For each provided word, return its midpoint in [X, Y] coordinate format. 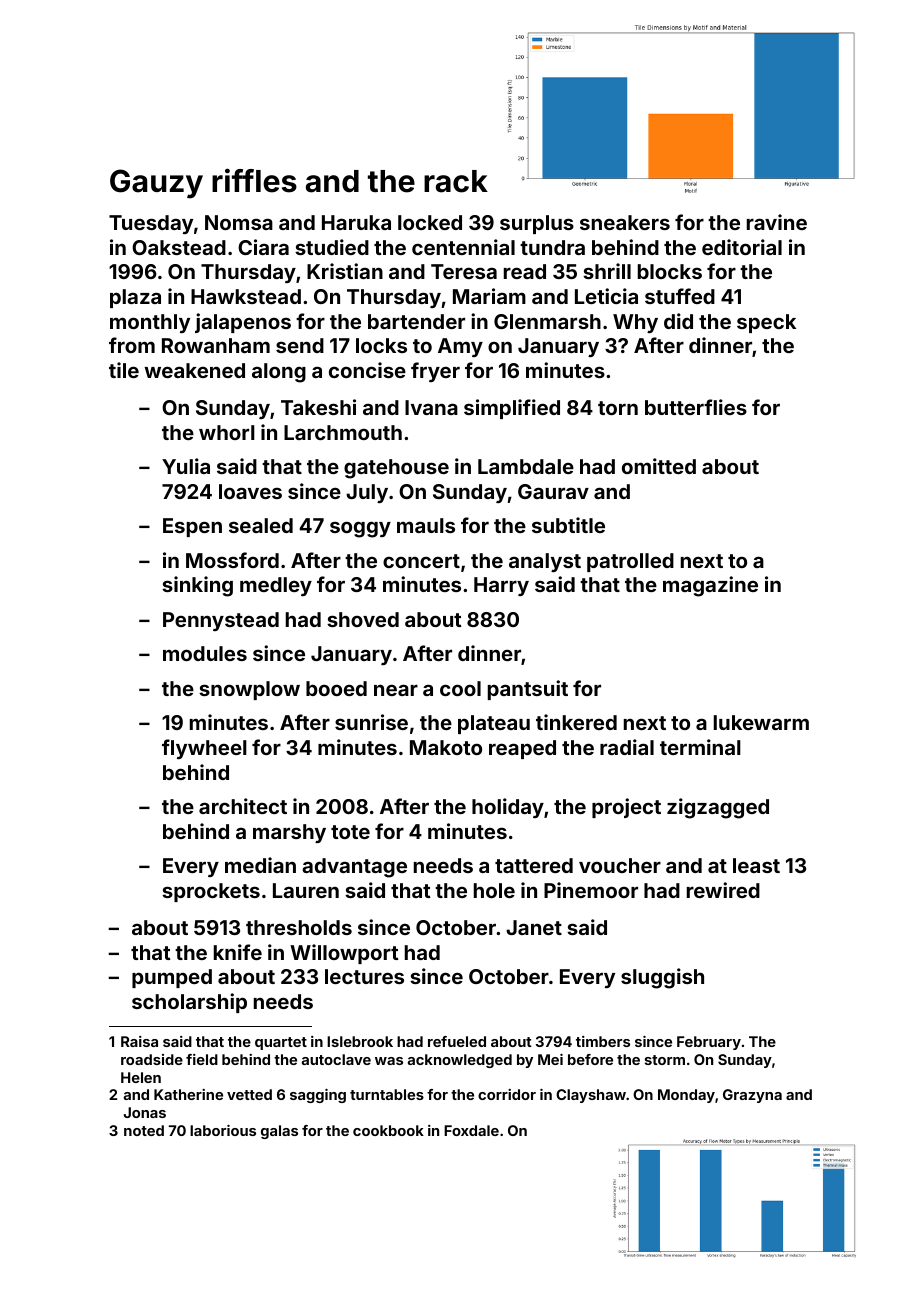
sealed [261, 525]
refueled [457, 1041]
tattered [534, 865]
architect [243, 806]
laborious [223, 1130]
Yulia [186, 466]
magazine [710, 586]
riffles [254, 180]
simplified [512, 409]
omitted [659, 466]
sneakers [625, 222]
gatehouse [396, 469]
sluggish [662, 978]
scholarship [189, 1003]
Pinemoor [591, 890]
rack [456, 181]
